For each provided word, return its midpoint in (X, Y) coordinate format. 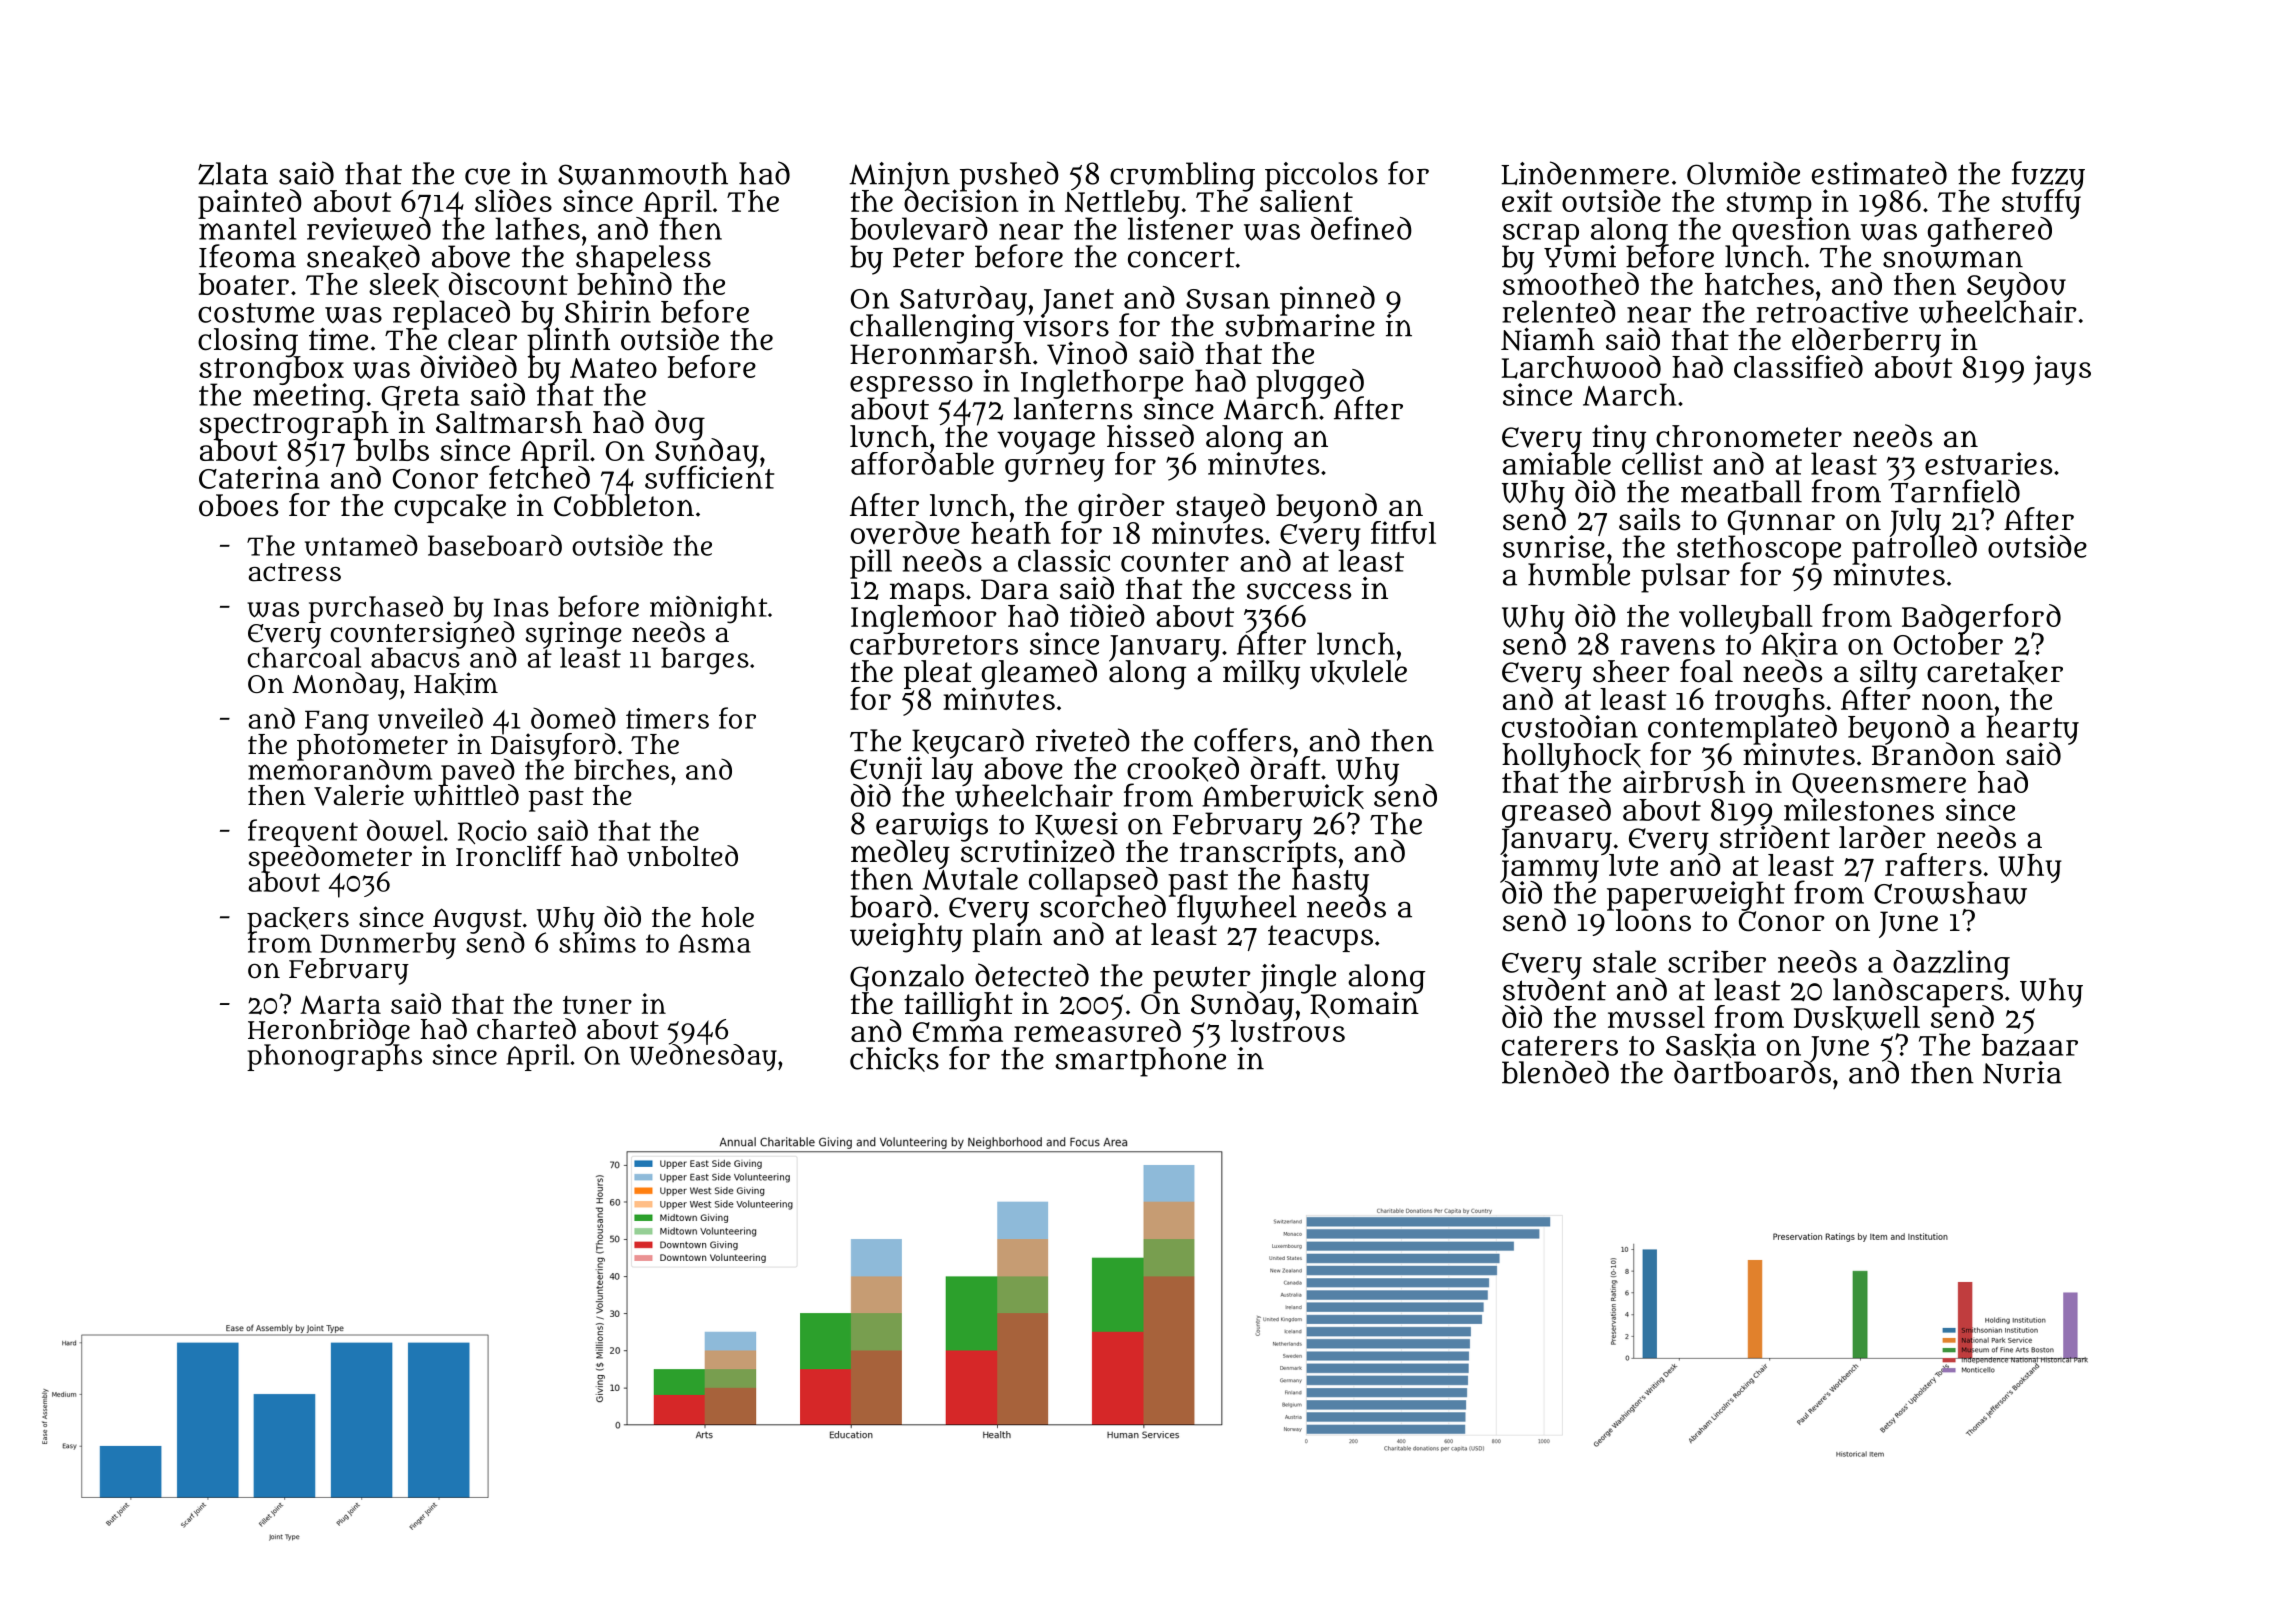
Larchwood (1581, 367)
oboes (238, 505)
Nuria (2022, 1072)
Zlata (233, 173)
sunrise (1554, 547)
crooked (1183, 769)
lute (1633, 865)
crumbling (1182, 176)
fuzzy (2048, 175)
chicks (894, 1059)
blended (1555, 1072)
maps (927, 594)
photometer (372, 747)
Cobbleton (624, 506)
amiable (1557, 464)
